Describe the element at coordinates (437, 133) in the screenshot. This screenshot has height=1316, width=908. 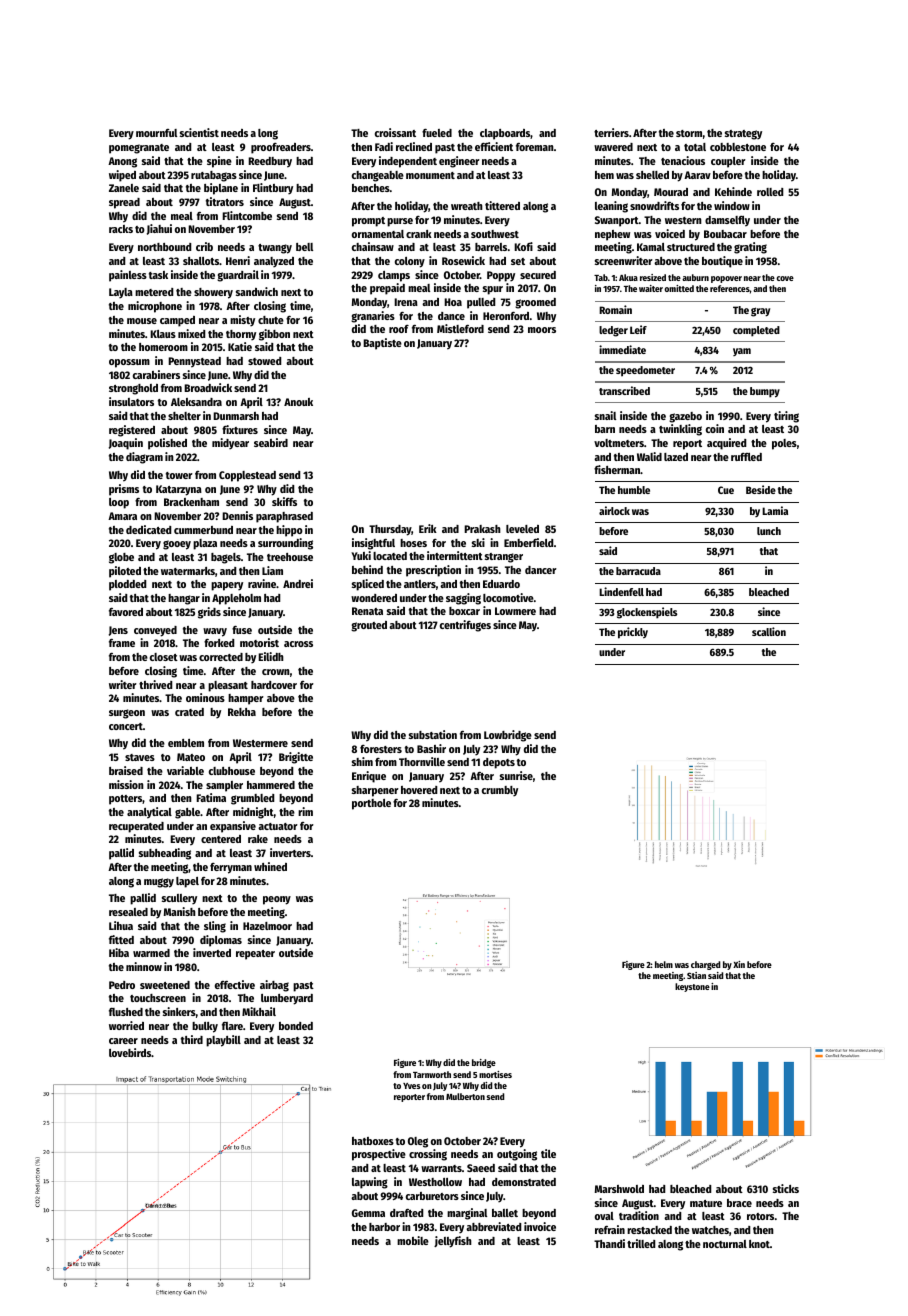
I see `fueled` at that location.
